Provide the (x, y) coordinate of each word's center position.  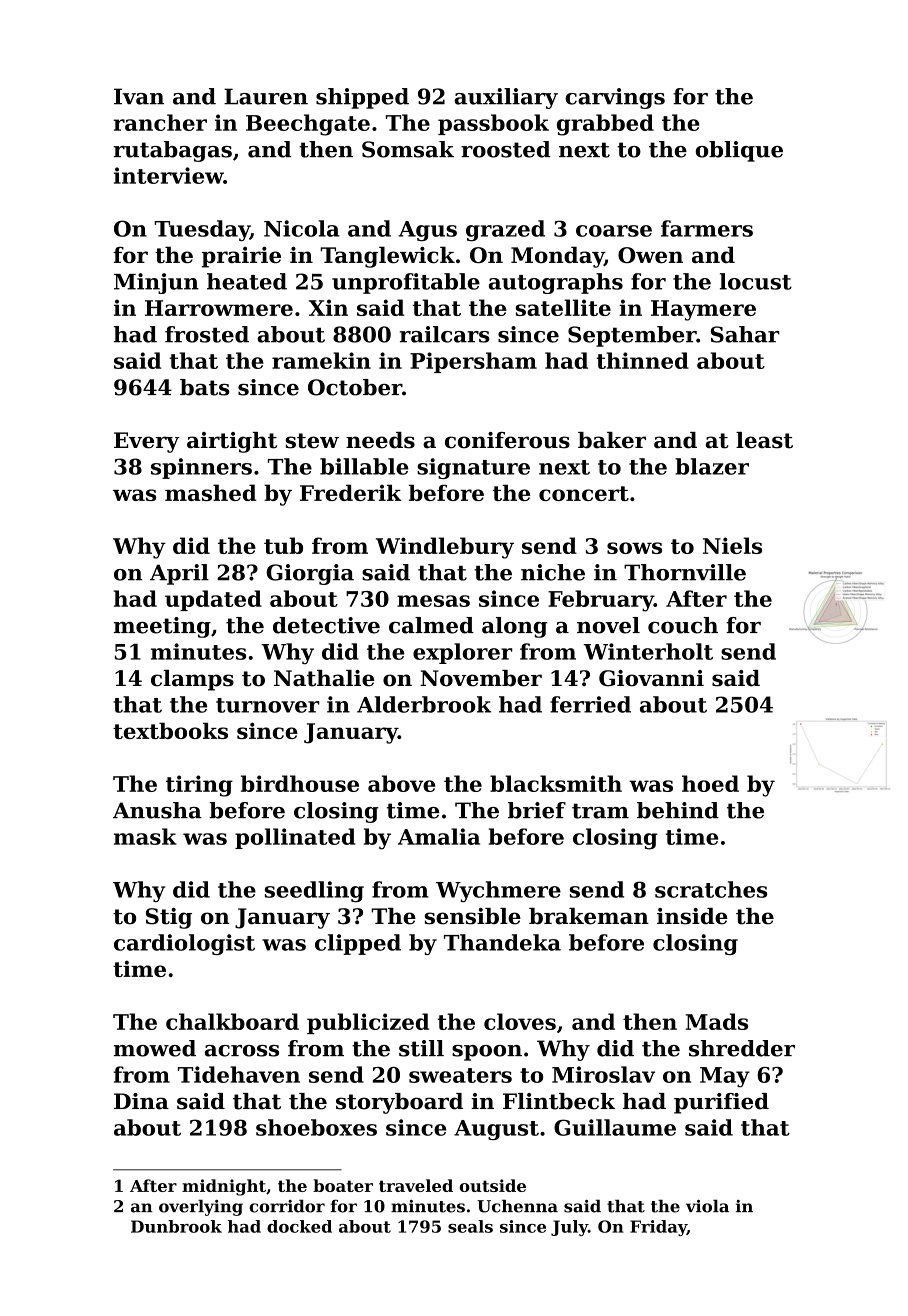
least (764, 440)
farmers (707, 228)
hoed (710, 783)
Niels (732, 545)
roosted (506, 149)
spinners (201, 468)
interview (169, 175)
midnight (224, 1187)
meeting (162, 627)
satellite (563, 307)
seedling (314, 891)
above (401, 783)
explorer (463, 653)
